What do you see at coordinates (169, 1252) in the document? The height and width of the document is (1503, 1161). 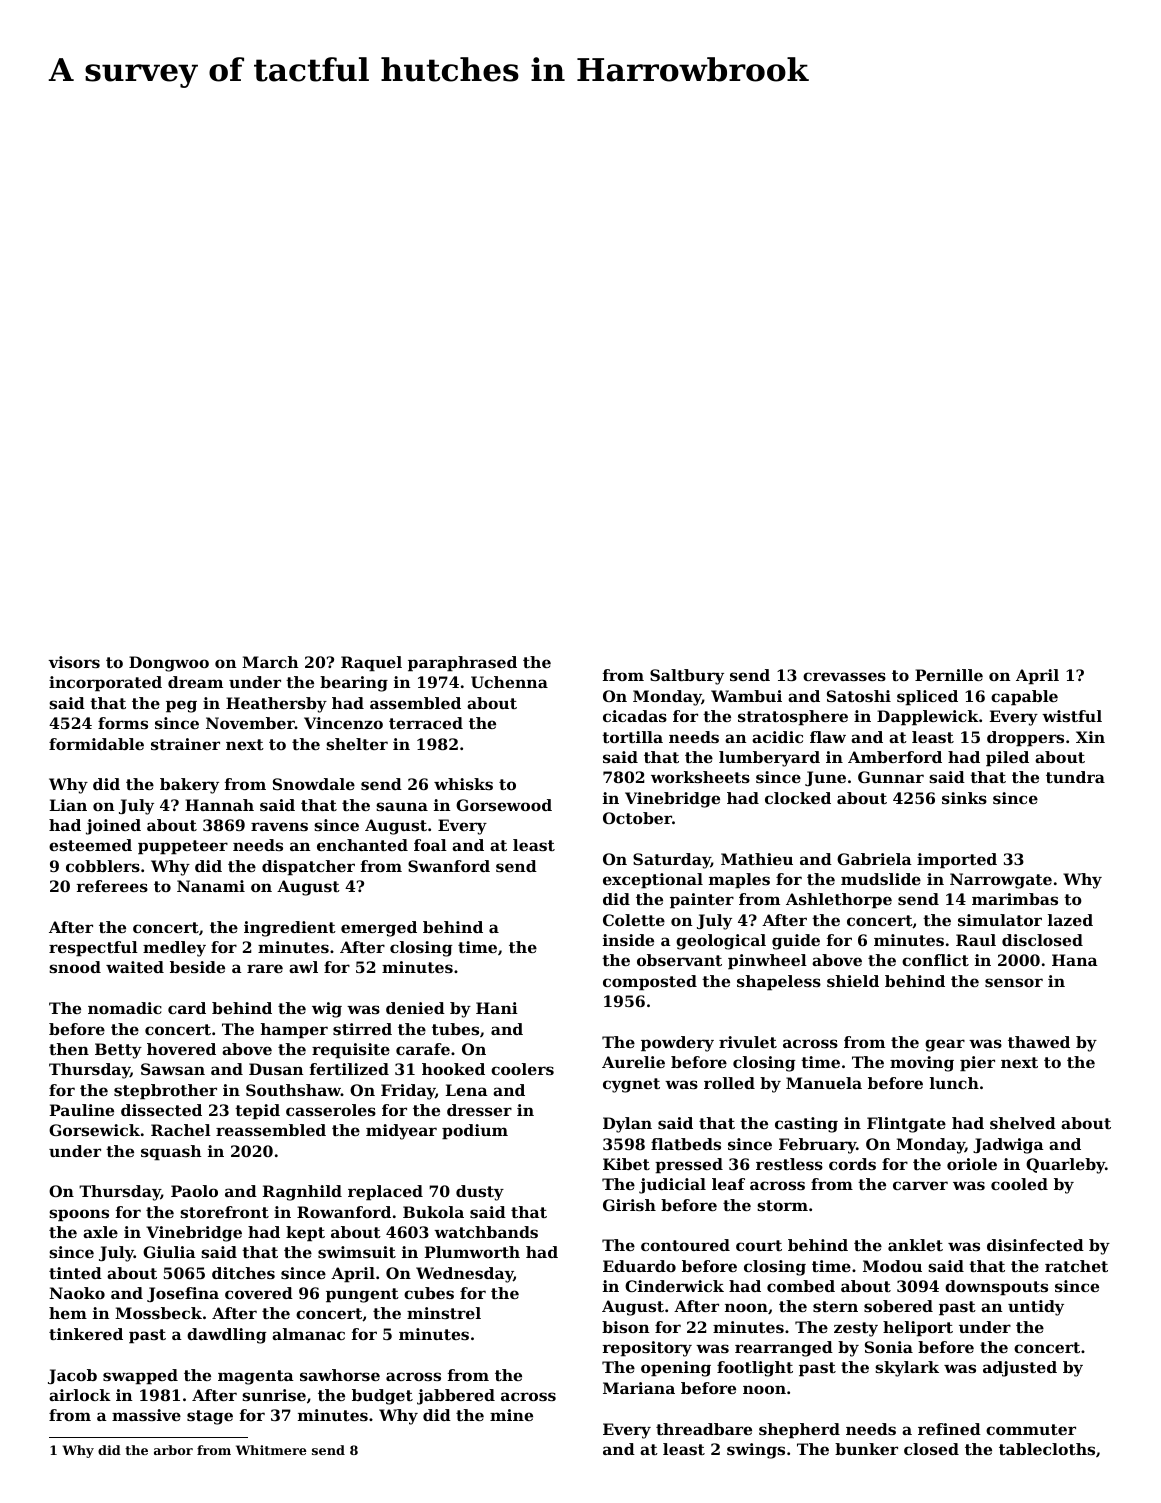 I see `Giulia` at bounding box center [169, 1252].
